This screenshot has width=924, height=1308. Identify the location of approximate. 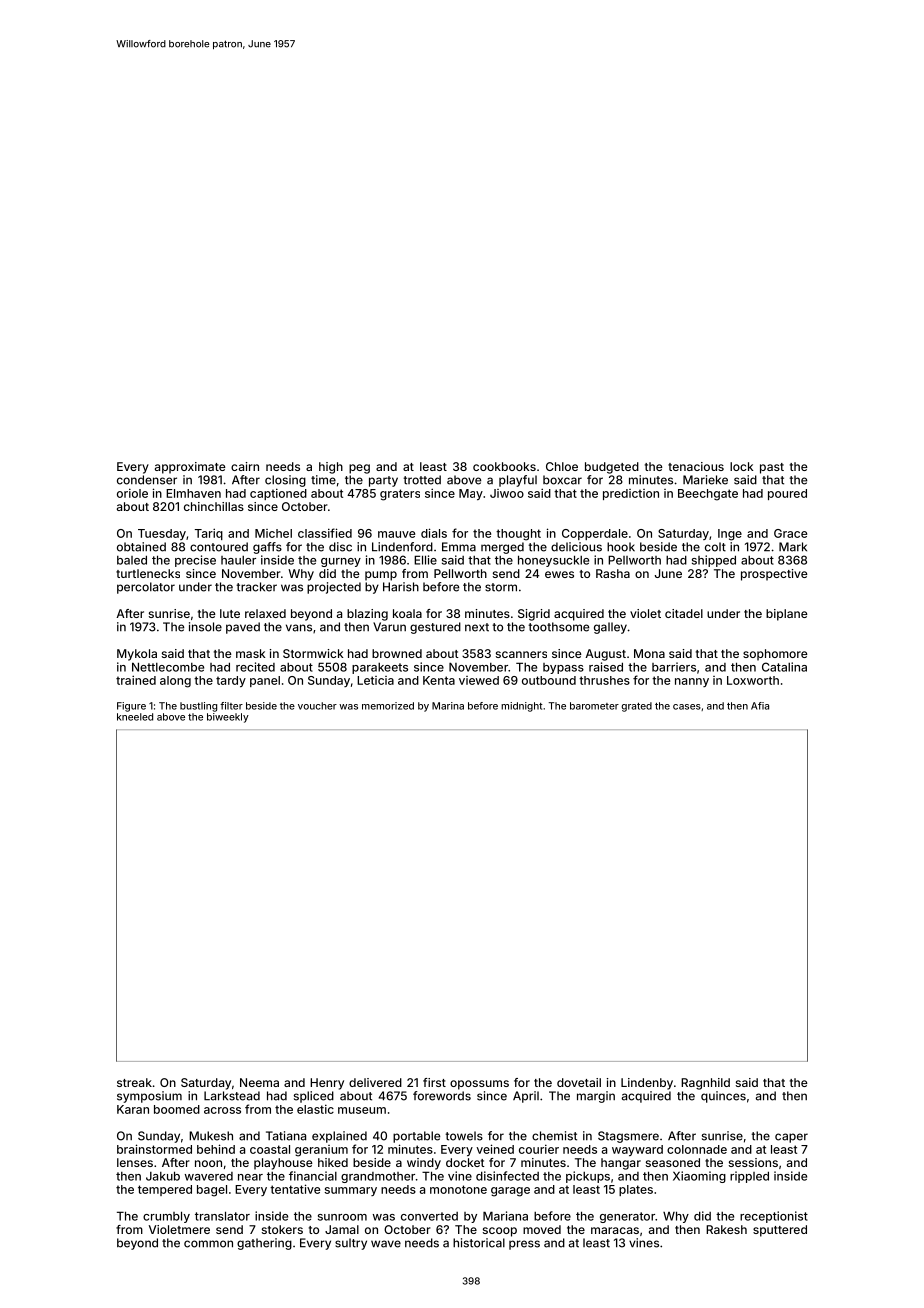
(190, 468).
